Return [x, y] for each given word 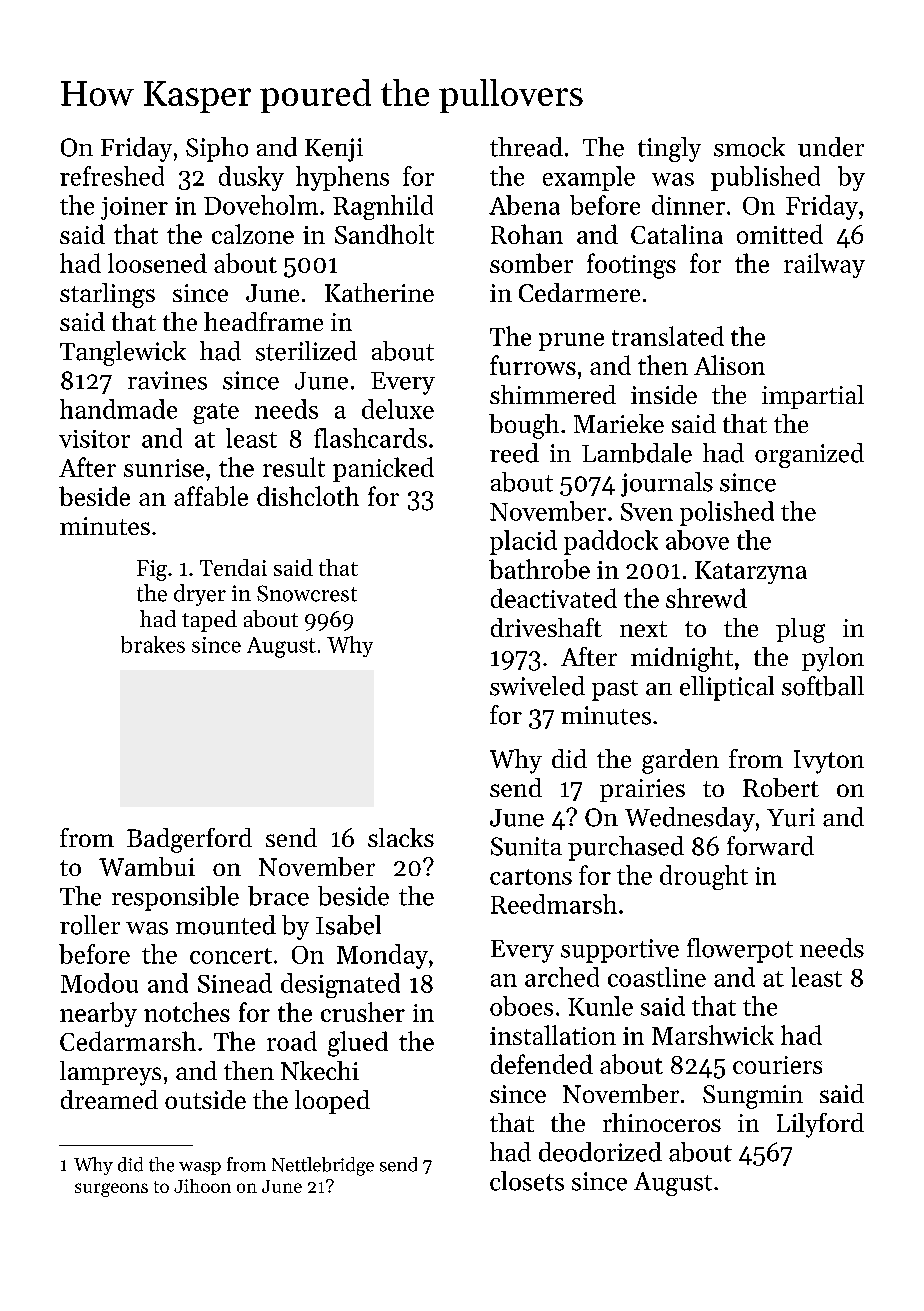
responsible [175, 898]
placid [523, 542]
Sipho [217, 149]
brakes [153, 644]
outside [205, 1099]
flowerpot [740, 950]
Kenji [334, 150]
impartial [813, 397]
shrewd [706, 598]
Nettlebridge [323, 1166]
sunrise [164, 468]
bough [524, 426]
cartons [531, 877]
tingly [669, 149]
